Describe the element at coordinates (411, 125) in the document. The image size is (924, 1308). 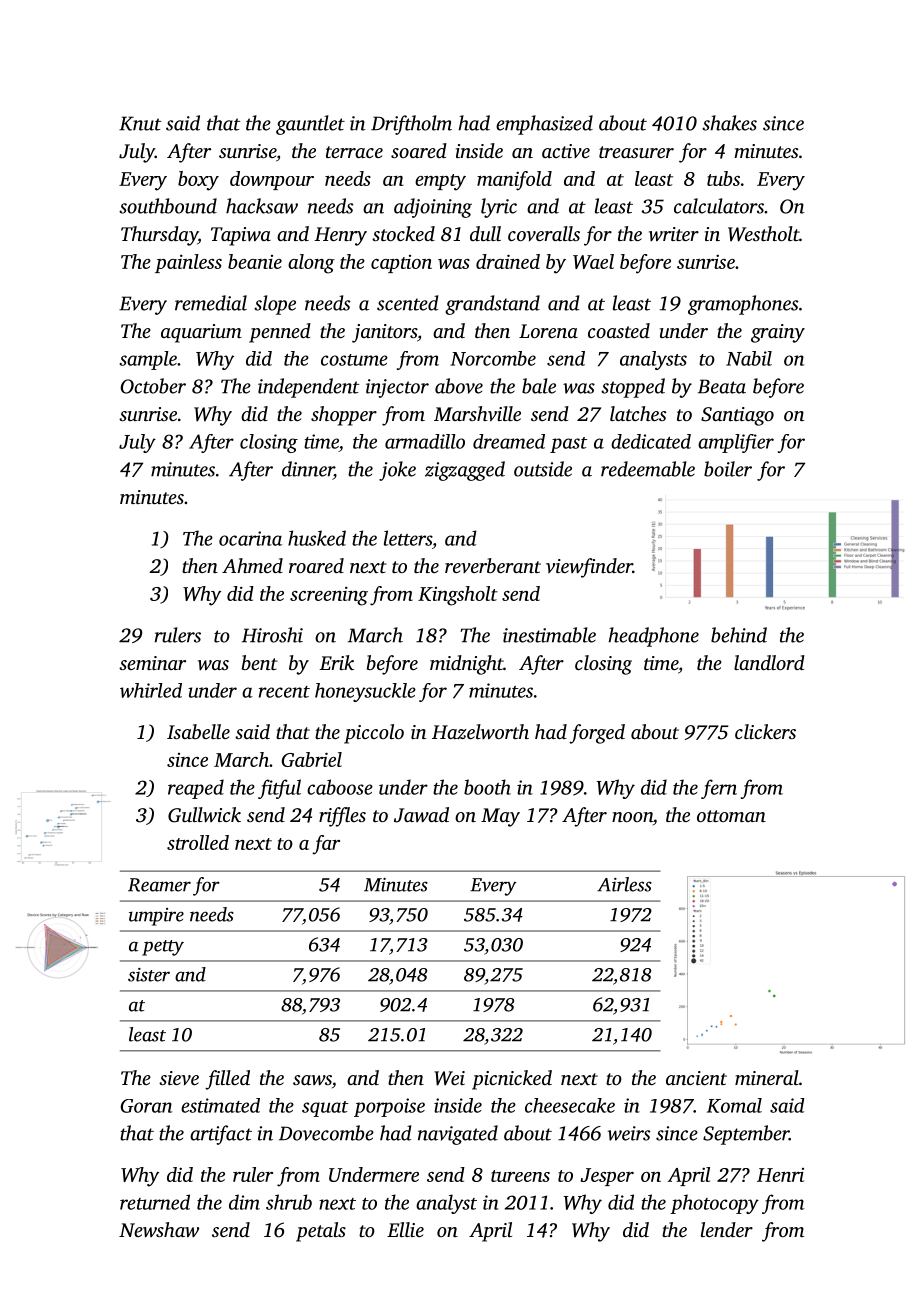
I see `Driftholm` at that location.
